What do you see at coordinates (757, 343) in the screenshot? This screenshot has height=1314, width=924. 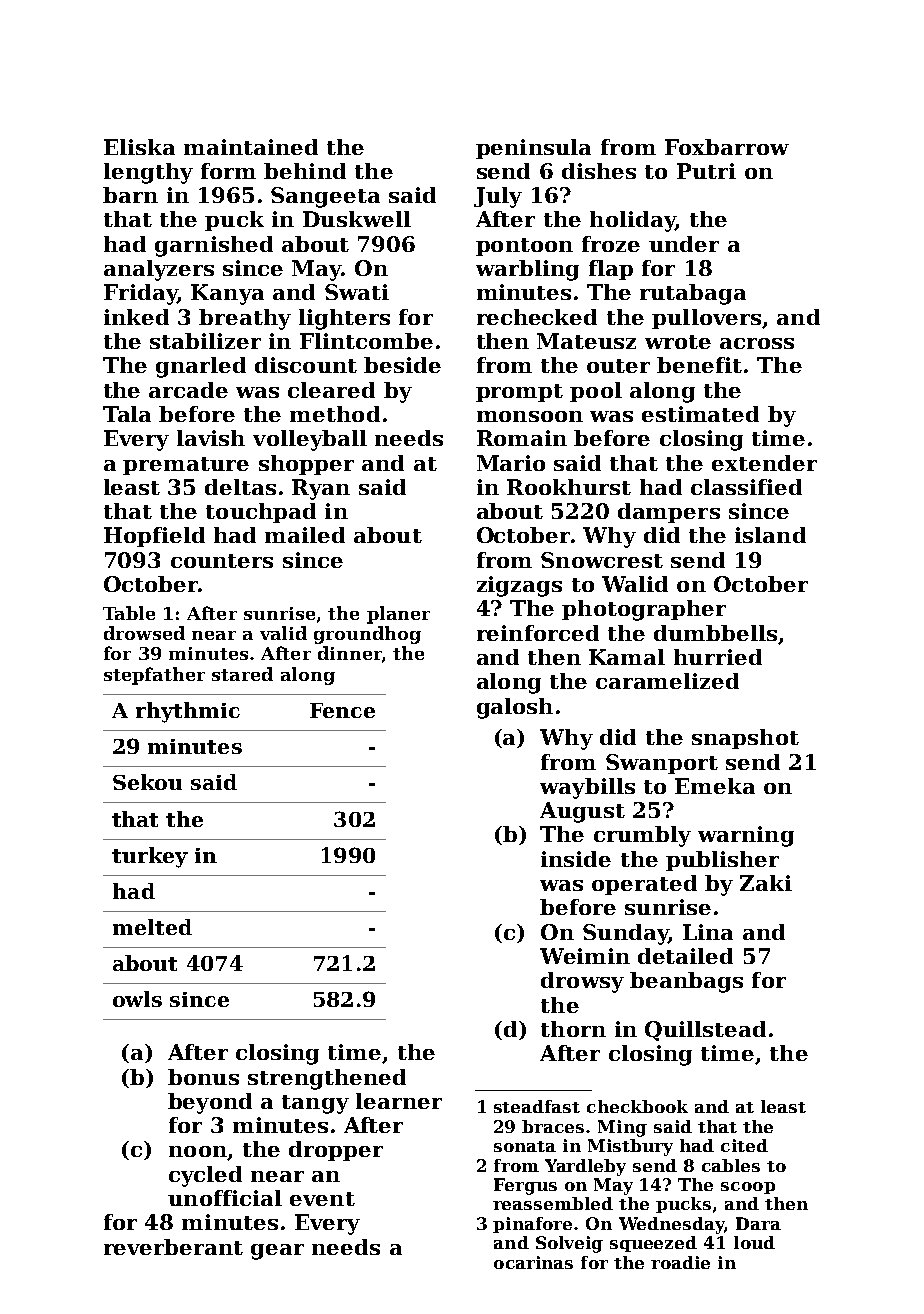 I see `across` at bounding box center [757, 343].
